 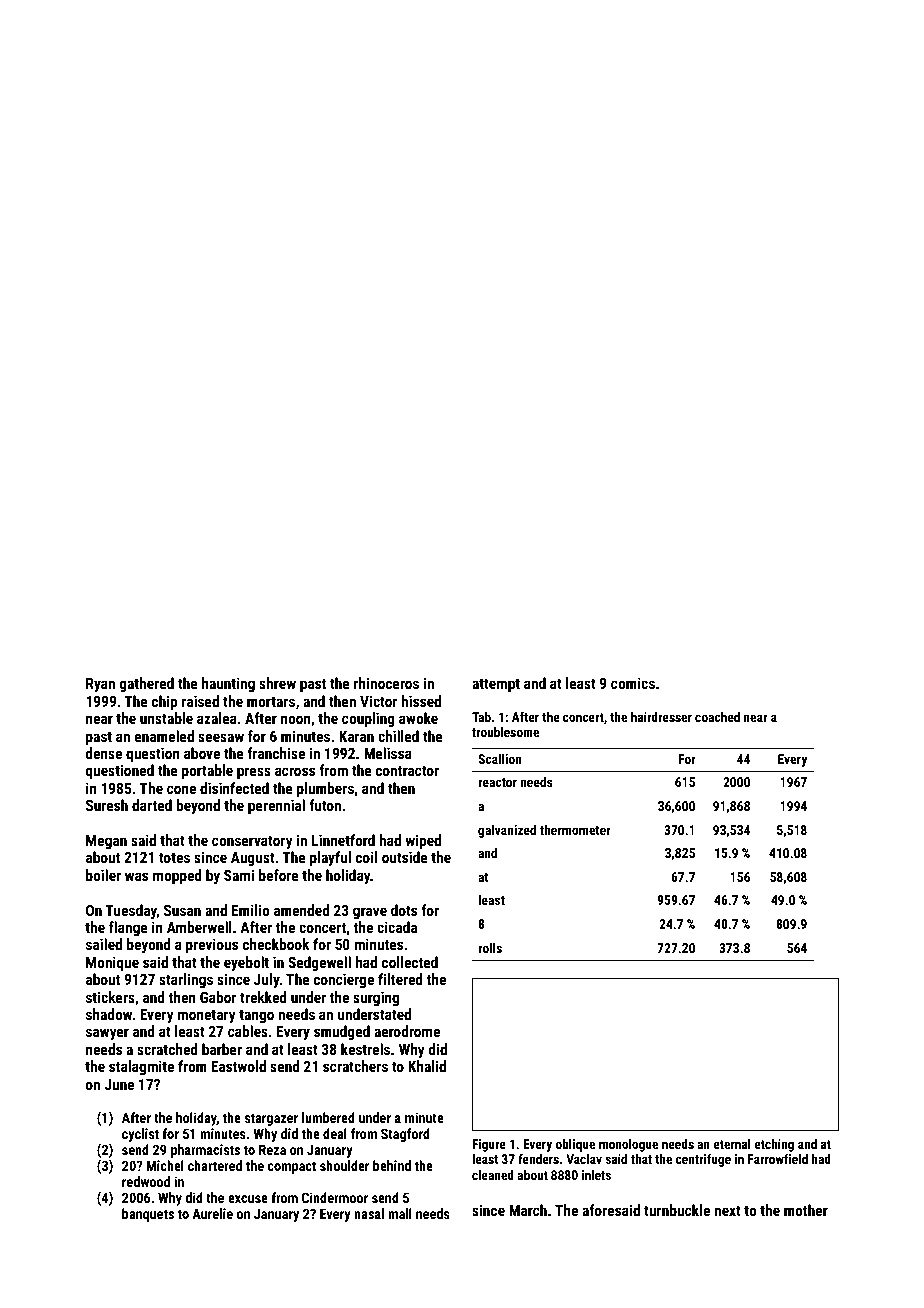 What do you see at coordinates (212, 1213) in the screenshot?
I see `Aurelie` at bounding box center [212, 1213].
